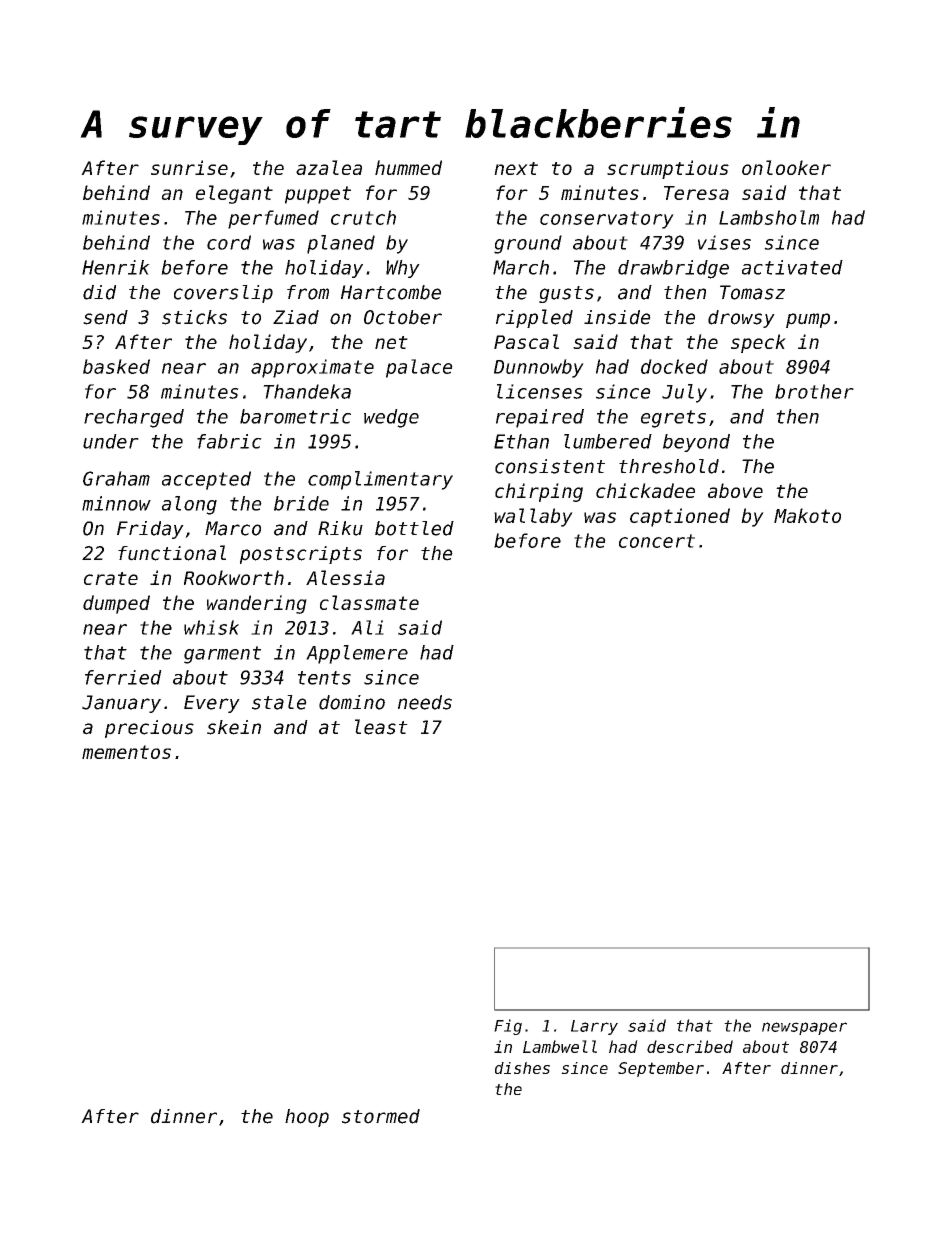 The height and width of the page is (1233, 952). I want to click on needs, so click(425, 702).
